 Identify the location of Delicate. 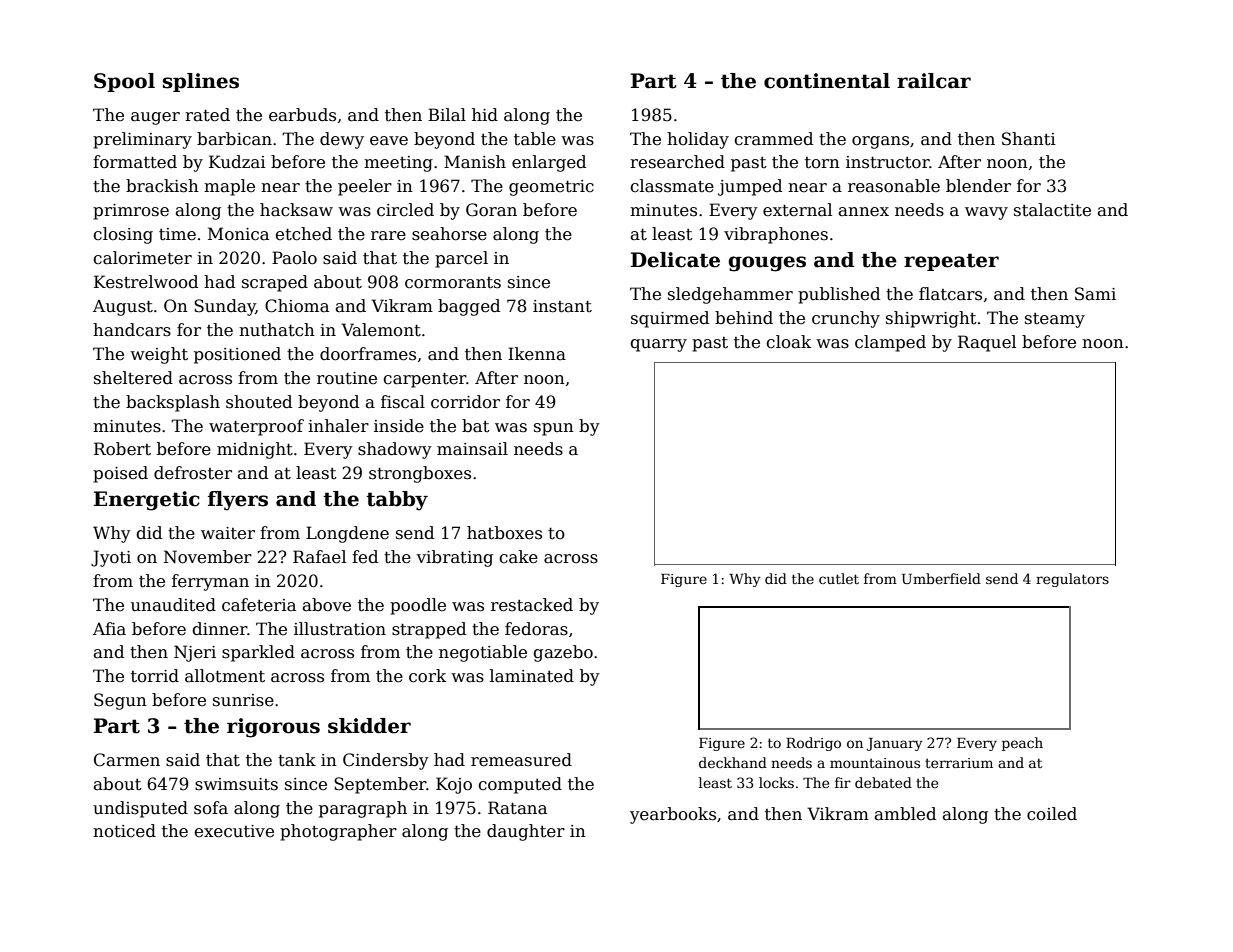
(675, 260).
